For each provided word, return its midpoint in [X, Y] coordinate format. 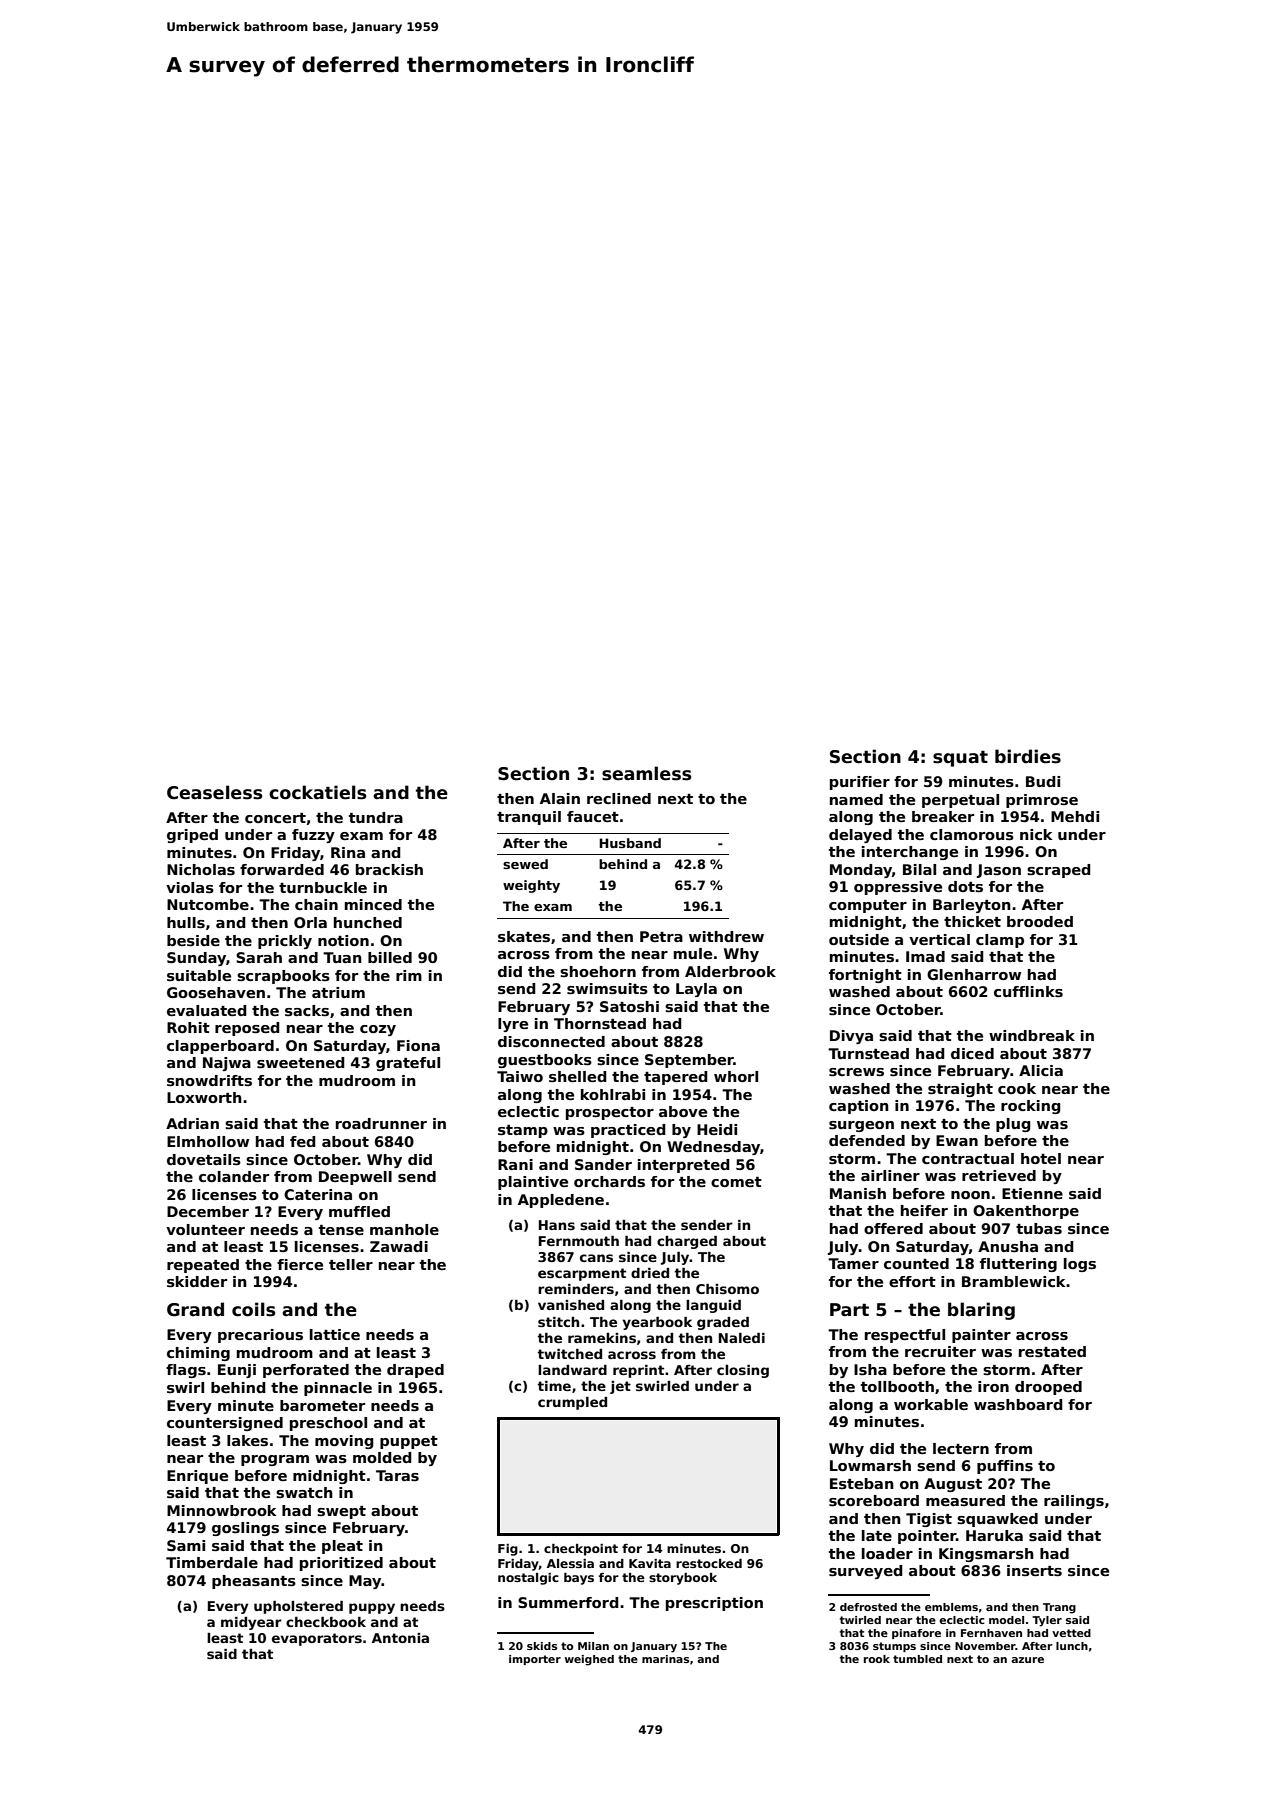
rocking [1031, 1107]
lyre [513, 1025]
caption [859, 1107]
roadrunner [381, 1123]
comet [736, 1182]
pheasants [254, 1582]
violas [190, 887]
